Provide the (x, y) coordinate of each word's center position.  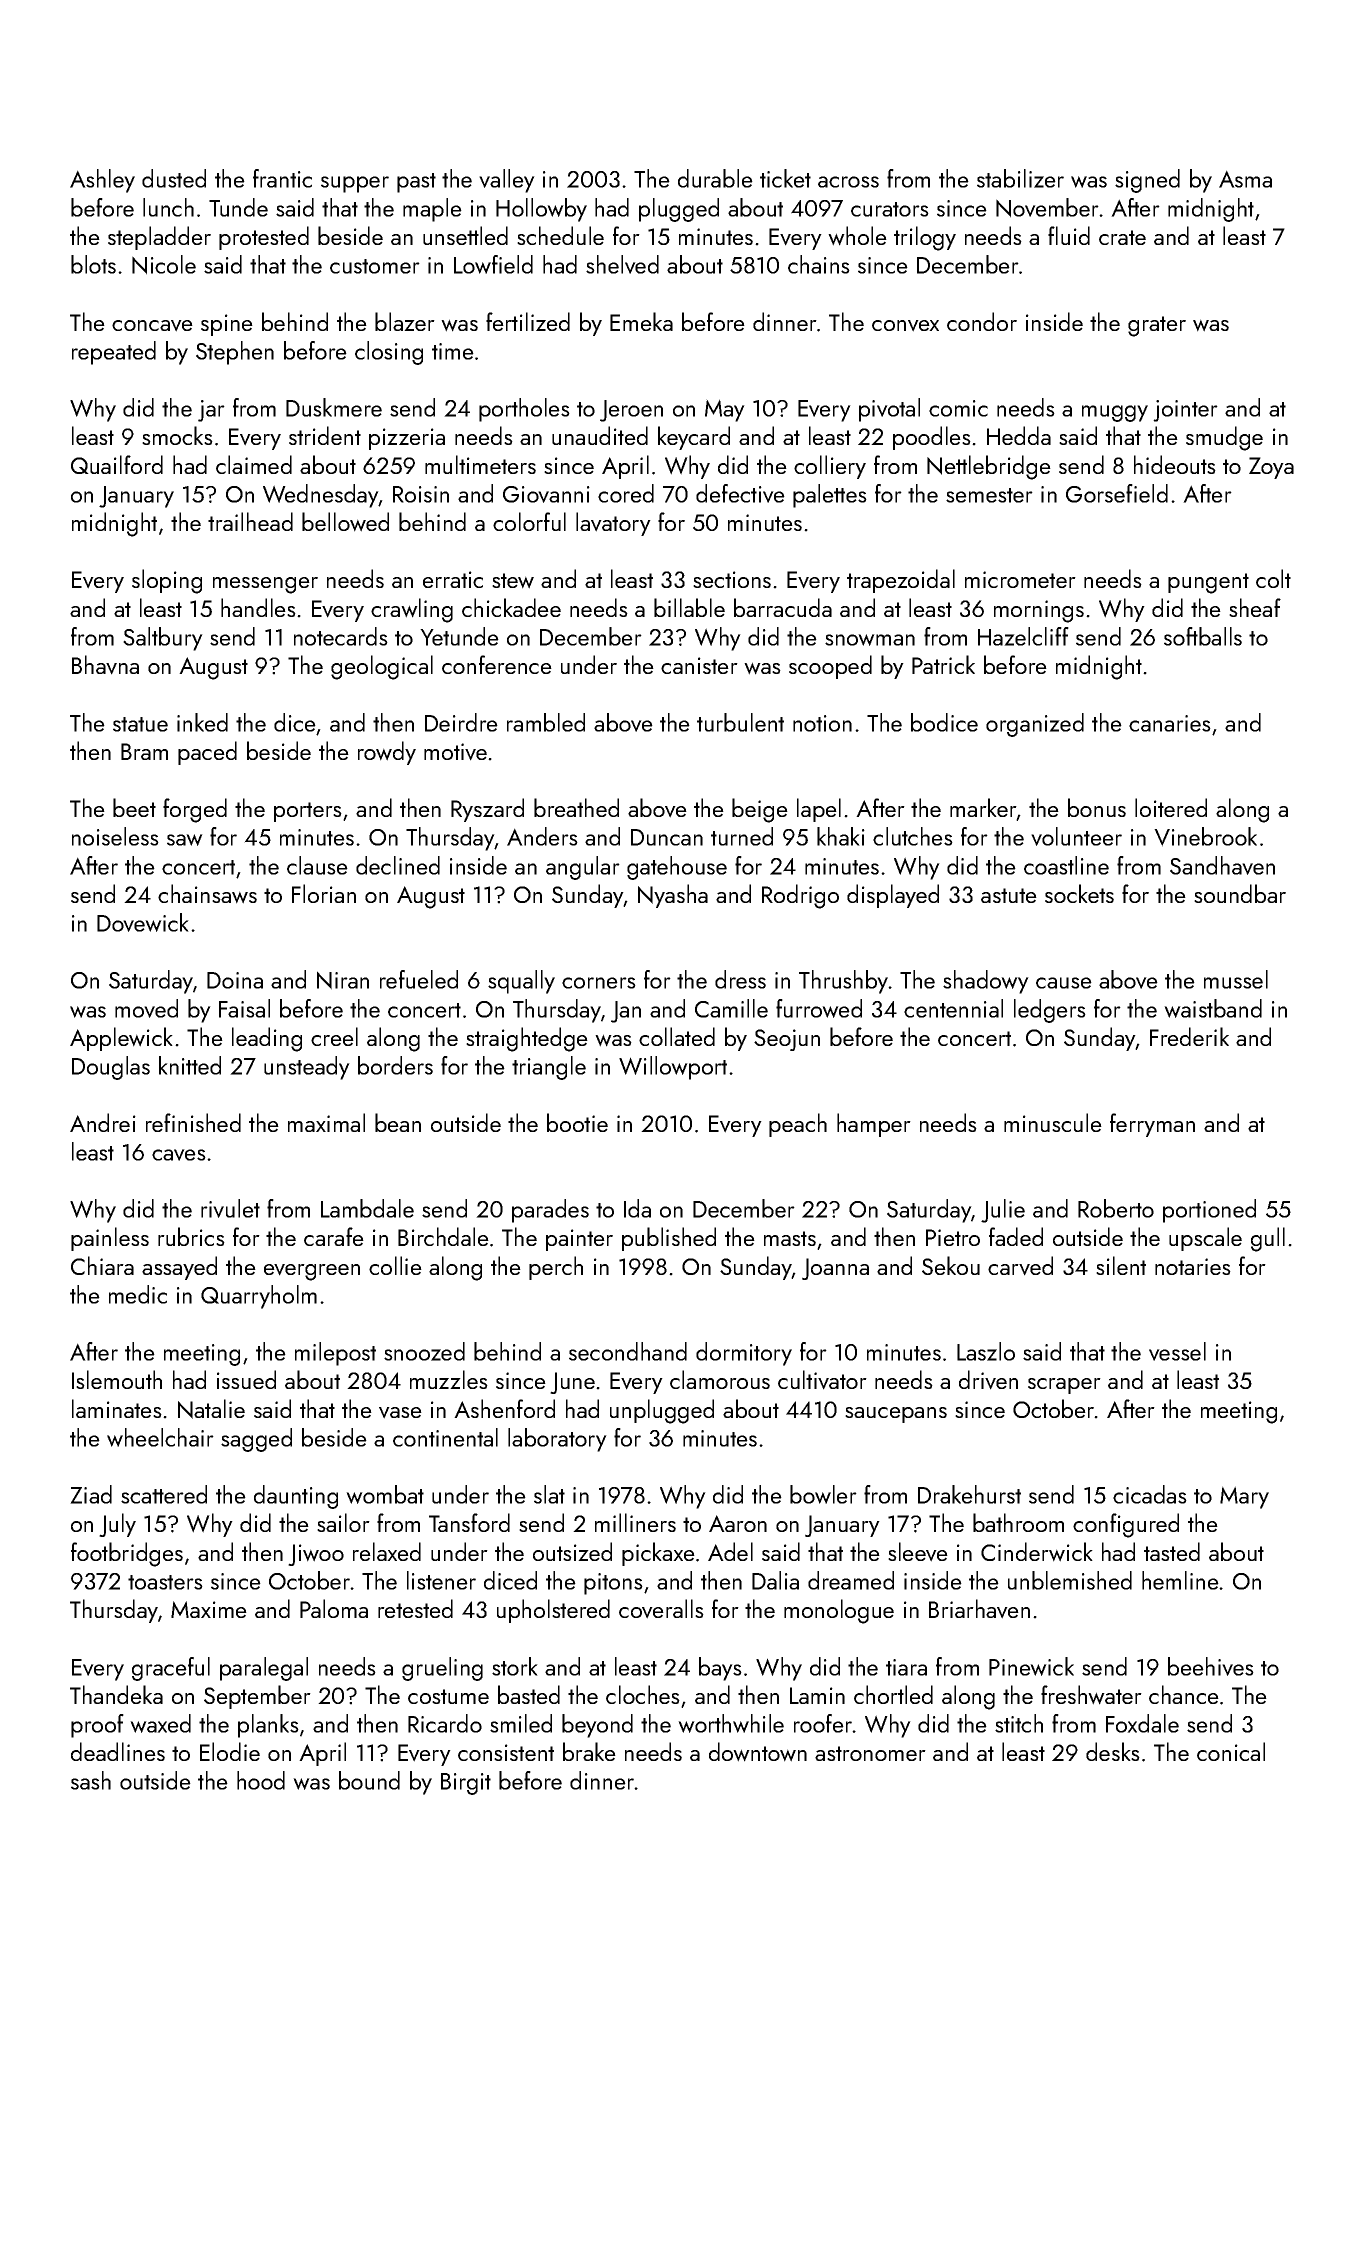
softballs (1203, 636)
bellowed (345, 522)
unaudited (600, 435)
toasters (165, 1582)
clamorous (720, 1379)
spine (227, 325)
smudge (1224, 438)
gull (1268, 1239)
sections (732, 579)
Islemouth (117, 1379)
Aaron (738, 1523)
